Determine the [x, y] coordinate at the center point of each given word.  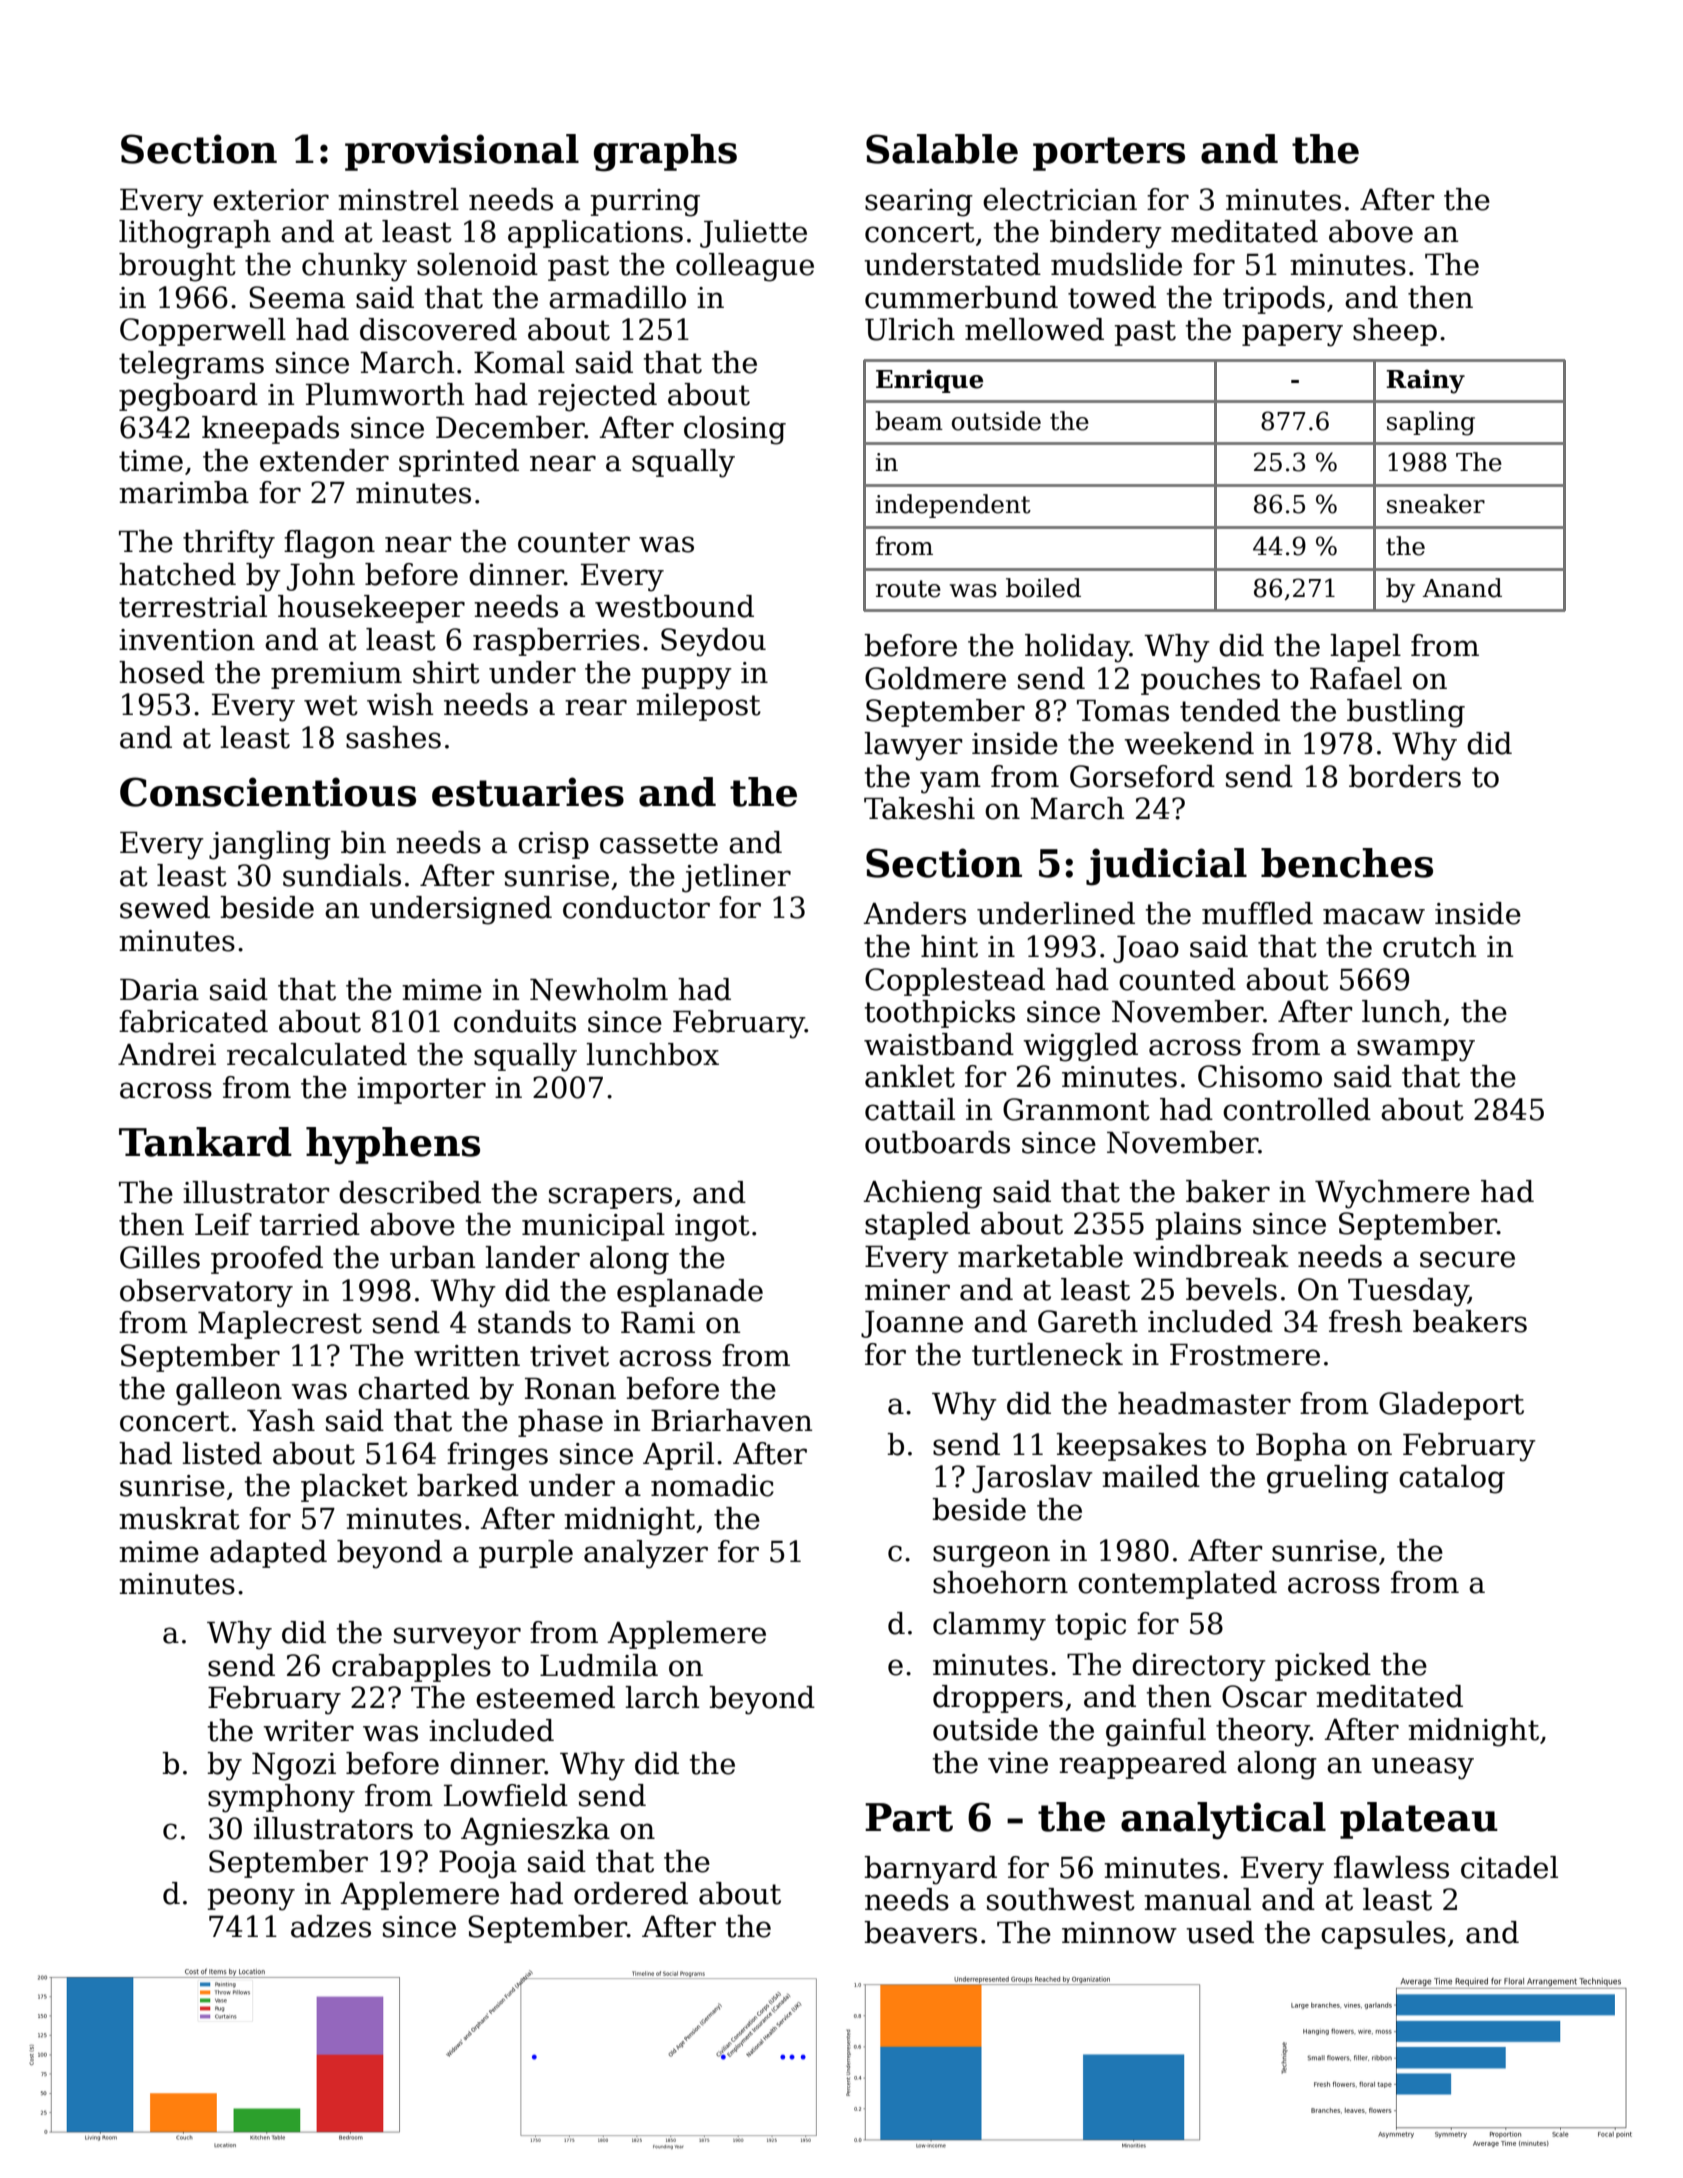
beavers [920, 1932]
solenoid [477, 264]
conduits [515, 1021]
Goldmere [935, 678]
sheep [1395, 332]
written [467, 1356]
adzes [331, 1926]
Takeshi [919, 808]
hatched [177, 574]
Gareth [1088, 1321]
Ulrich [910, 329]
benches [1347, 863]
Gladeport [1451, 1406]
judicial [1166, 867]
